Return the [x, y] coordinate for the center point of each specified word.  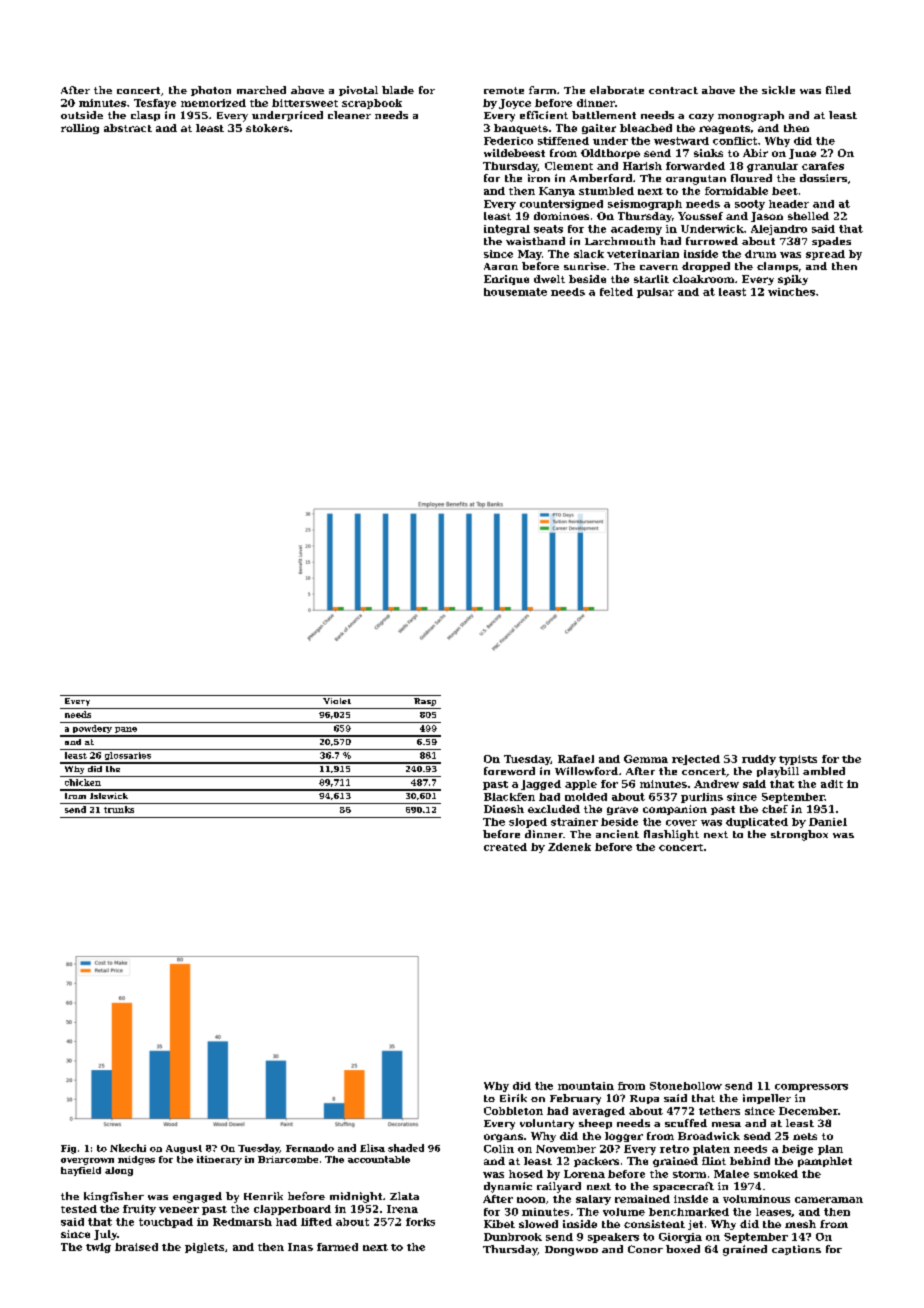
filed [838, 90]
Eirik [513, 1098]
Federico [508, 141]
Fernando [310, 1148]
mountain [586, 1086]
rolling [80, 129]
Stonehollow [686, 1086]
